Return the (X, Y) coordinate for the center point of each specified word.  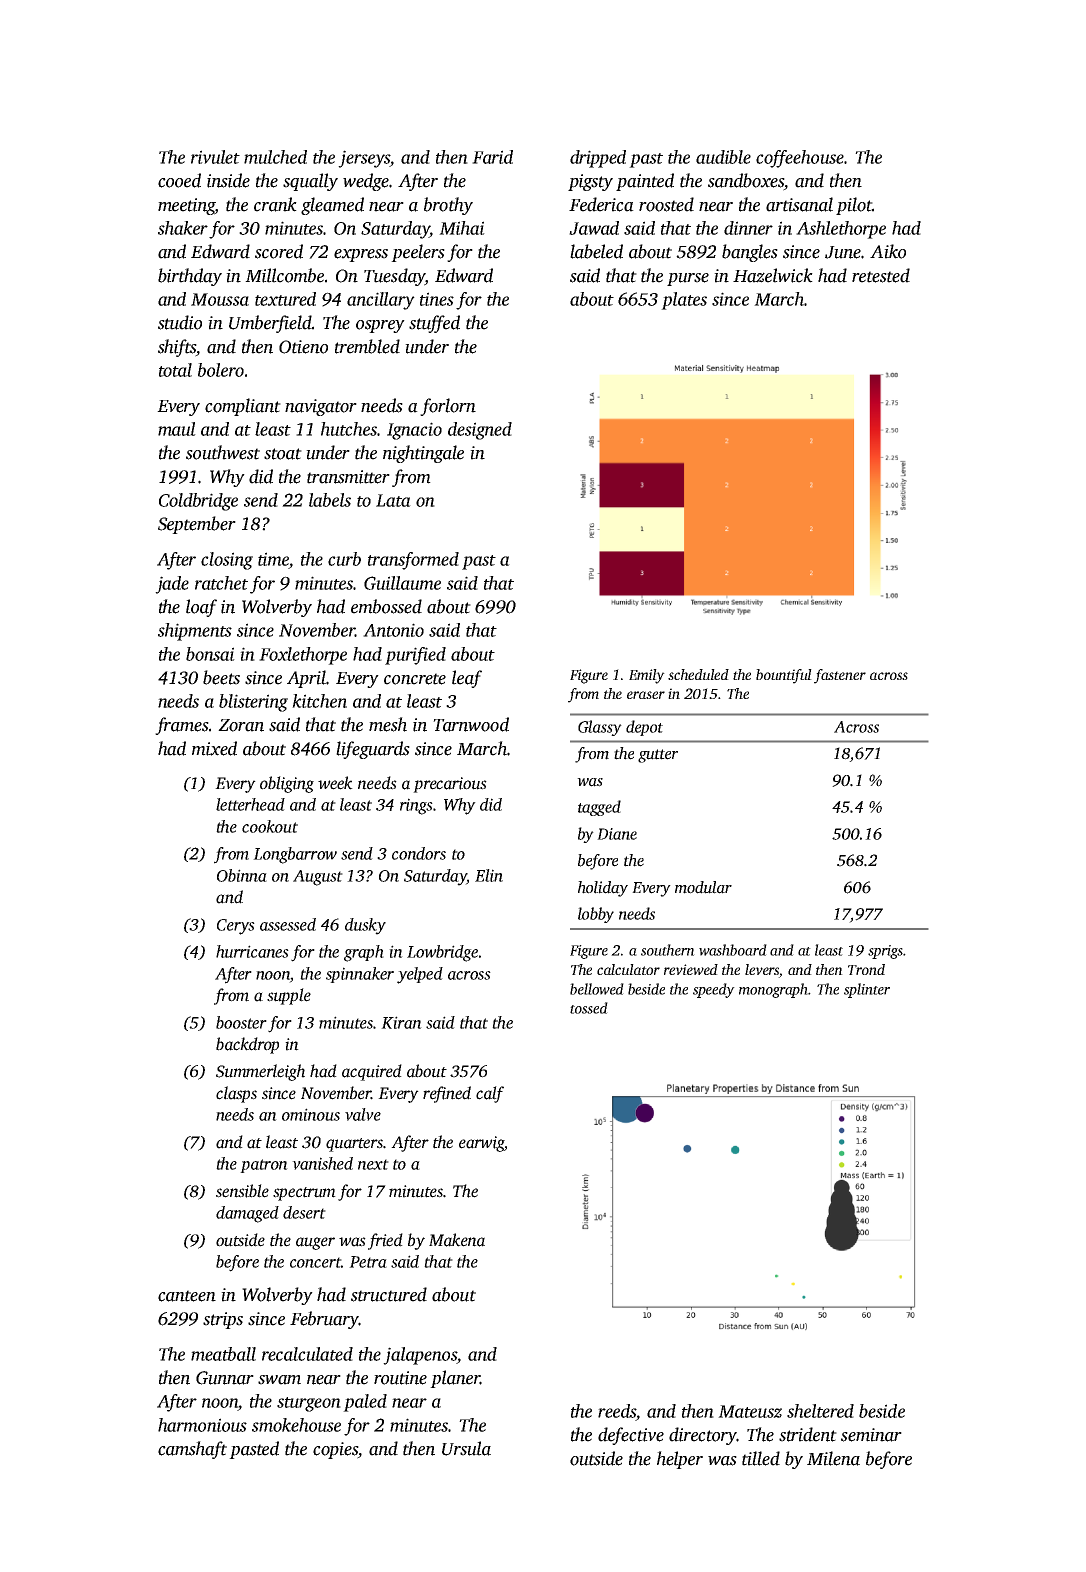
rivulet (215, 157)
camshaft (192, 1450)
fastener (840, 676)
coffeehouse (800, 159)
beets (221, 677)
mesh (388, 724)
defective (631, 1436)
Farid (492, 157)
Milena (833, 1458)
